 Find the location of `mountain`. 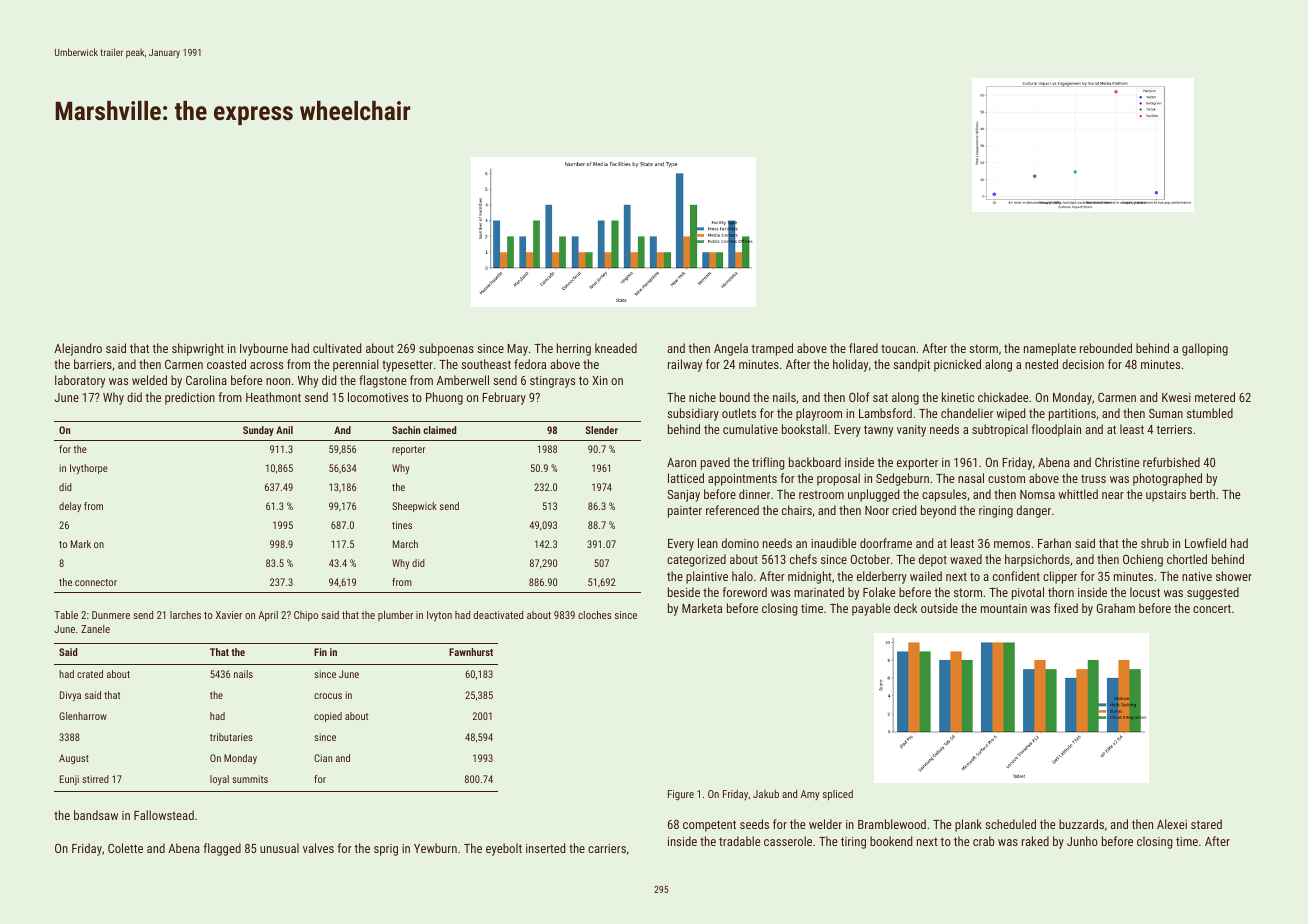

mountain is located at coordinates (1004, 608).
